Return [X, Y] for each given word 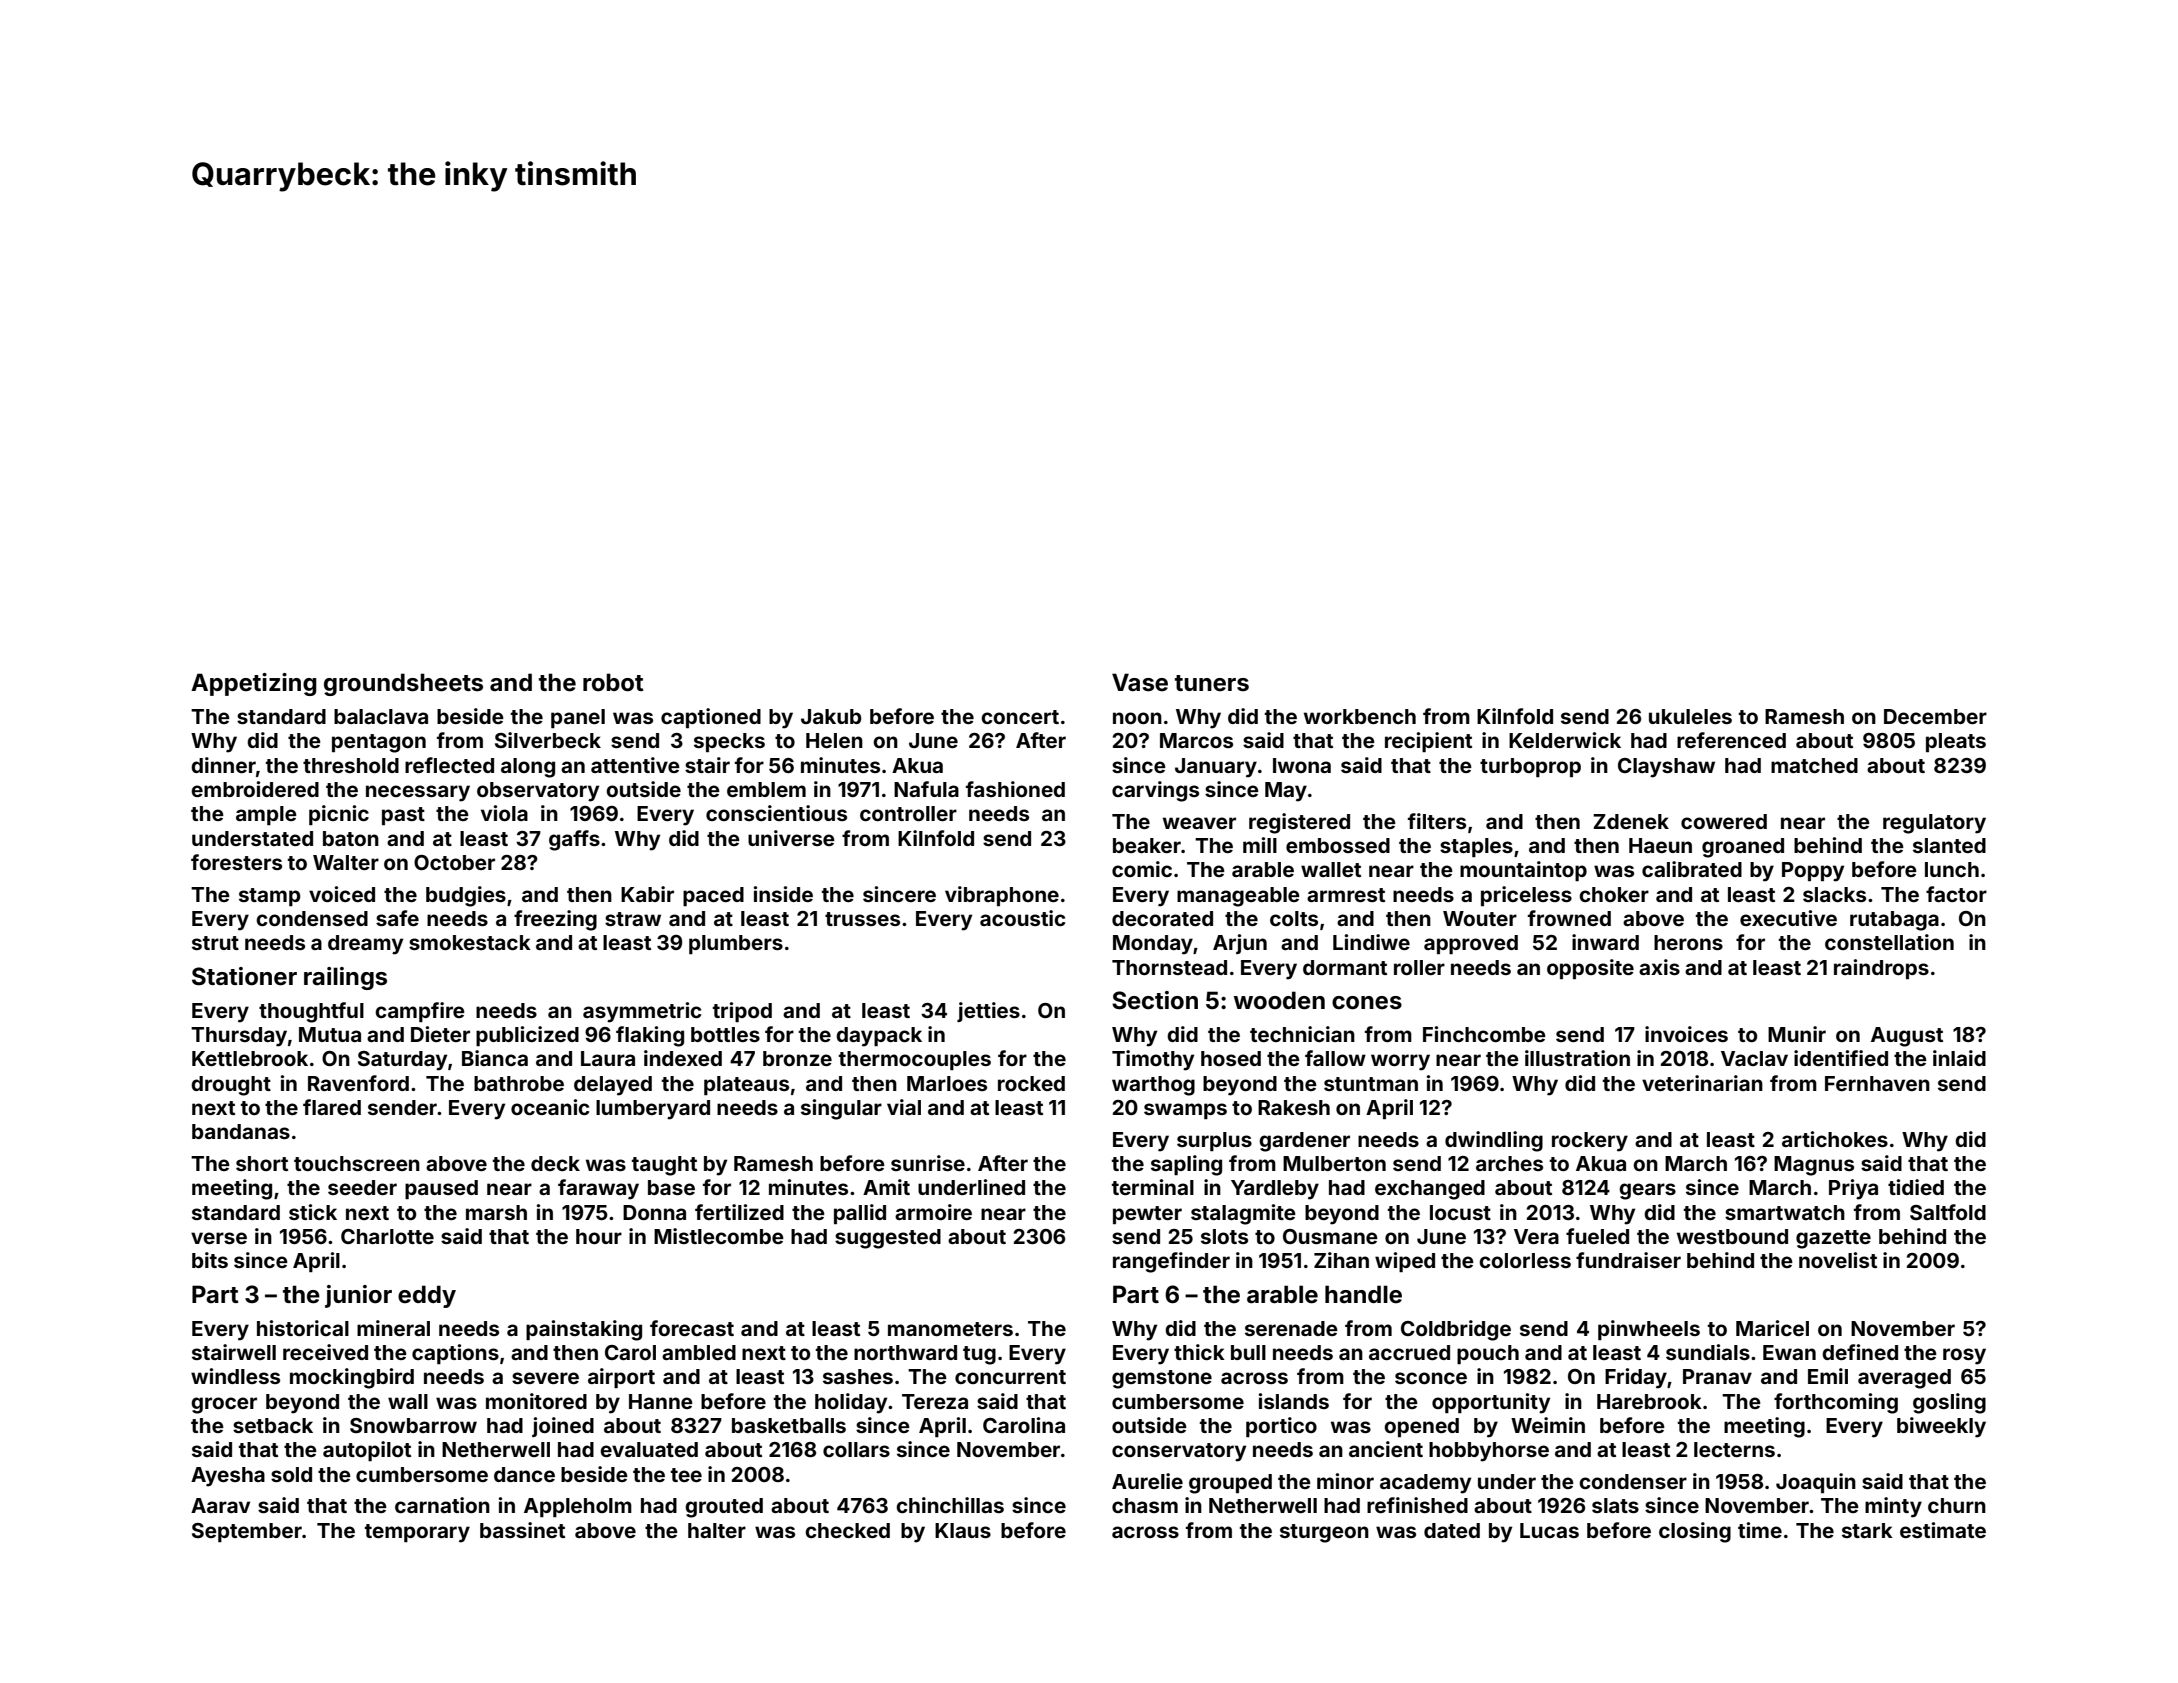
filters [1437, 821]
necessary [418, 793]
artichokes [1835, 1139]
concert [1020, 717]
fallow [1335, 1058]
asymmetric [642, 1012]
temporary [417, 1533]
